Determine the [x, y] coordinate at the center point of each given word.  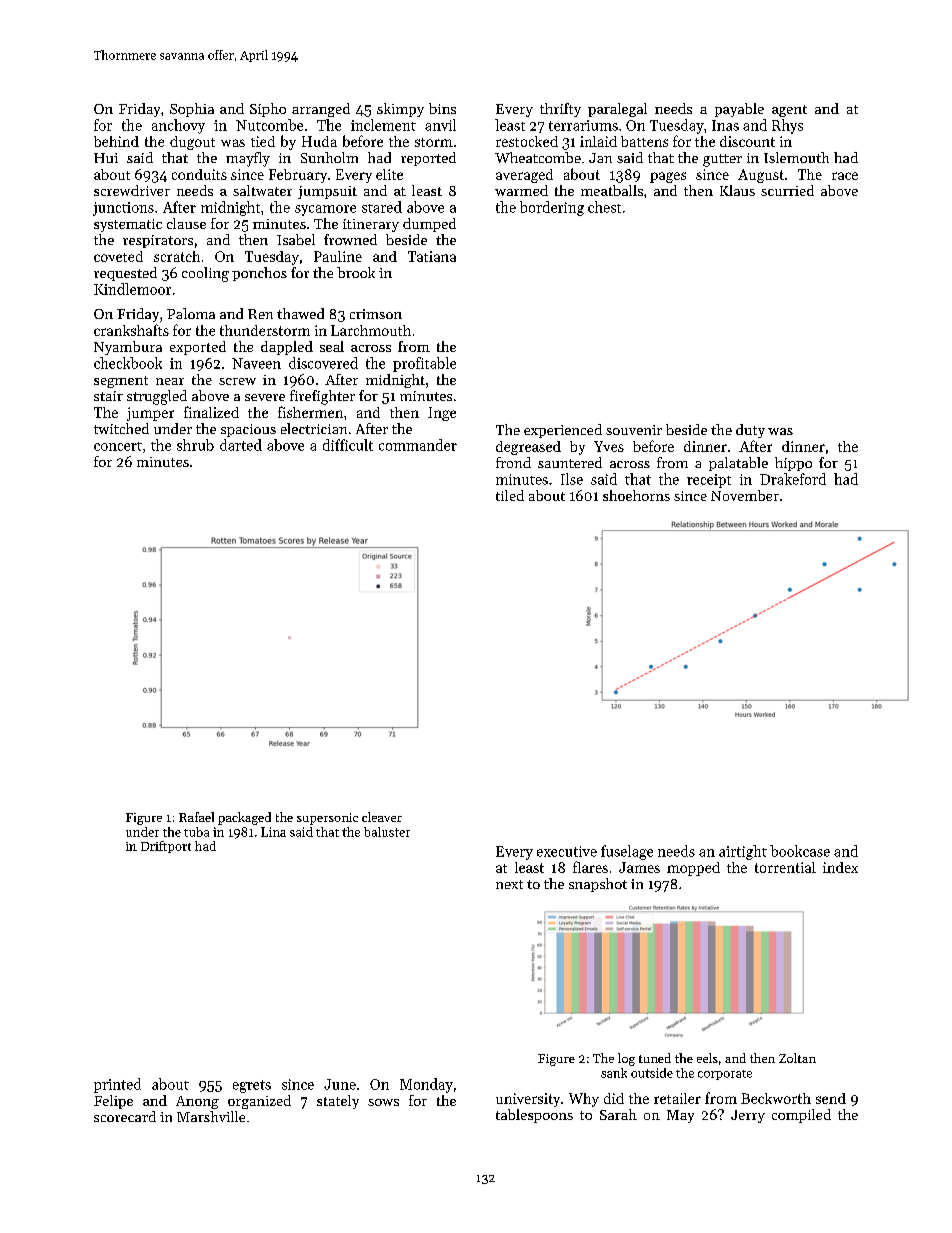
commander [418, 445]
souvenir [634, 430]
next [509, 884]
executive [567, 851]
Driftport [166, 847]
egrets [252, 1086]
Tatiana [432, 256]
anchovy [178, 126]
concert [118, 446]
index [840, 867]
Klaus [737, 190]
